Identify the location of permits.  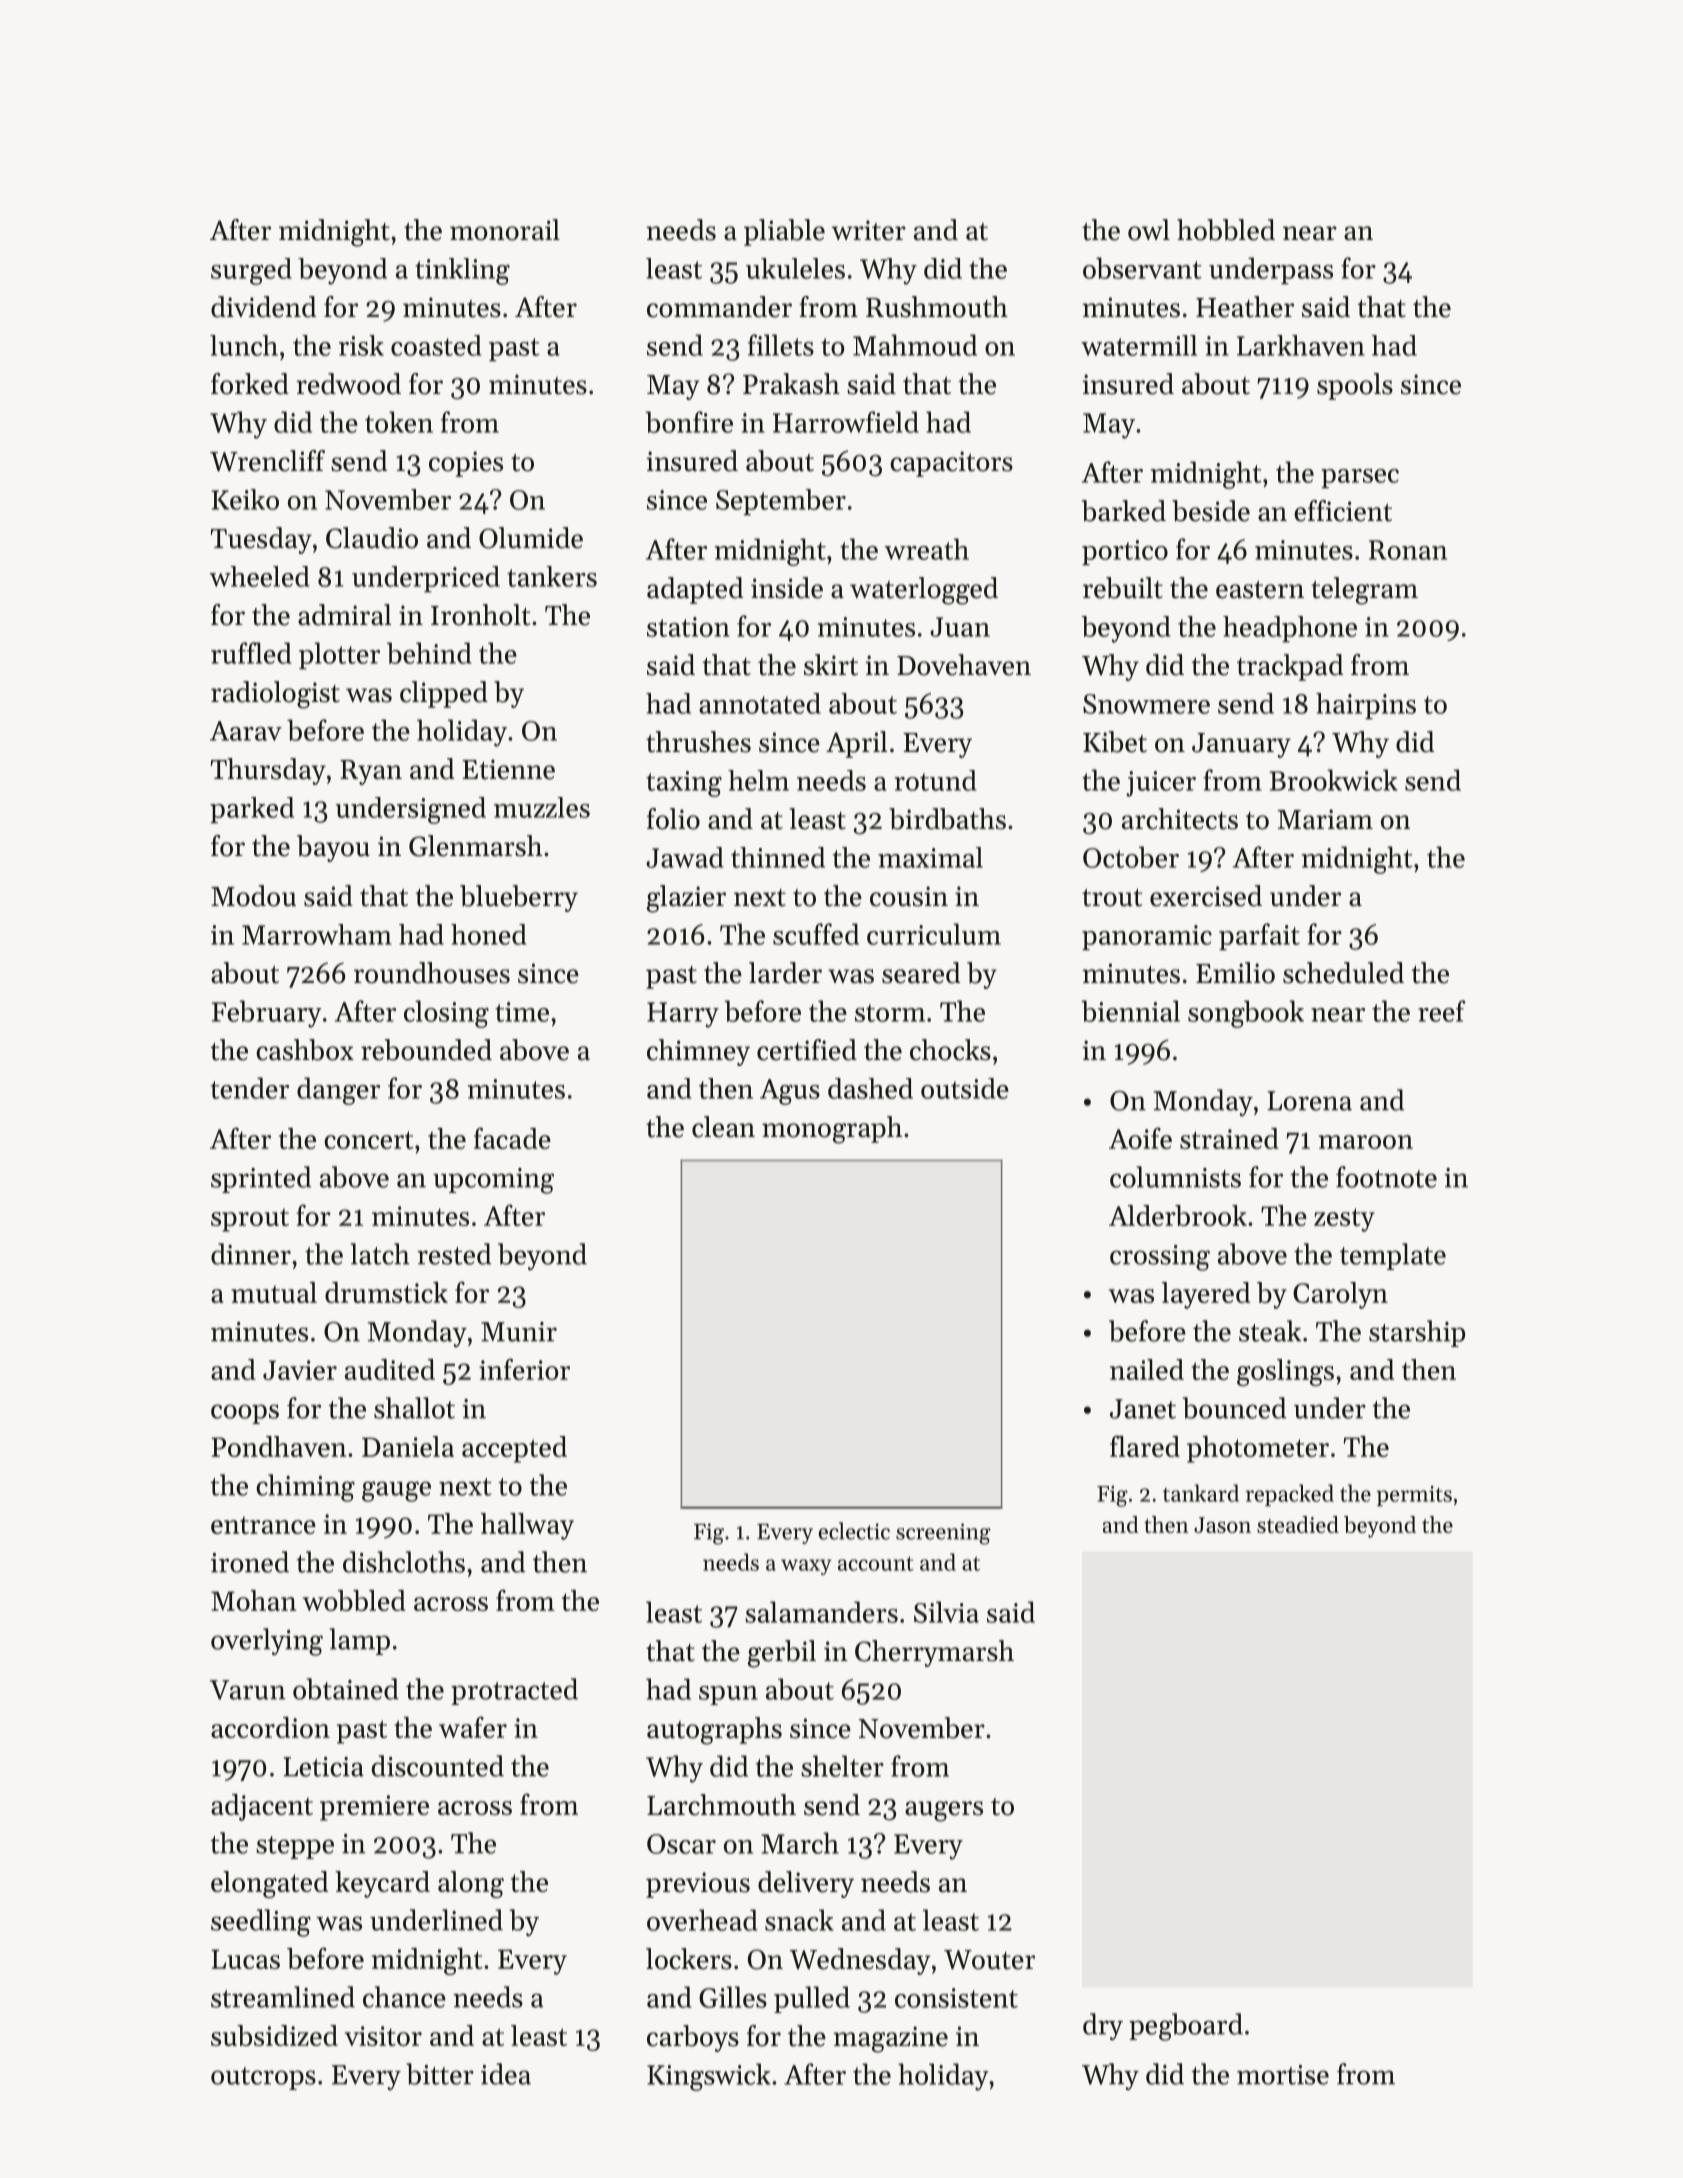
(1414, 1496).
